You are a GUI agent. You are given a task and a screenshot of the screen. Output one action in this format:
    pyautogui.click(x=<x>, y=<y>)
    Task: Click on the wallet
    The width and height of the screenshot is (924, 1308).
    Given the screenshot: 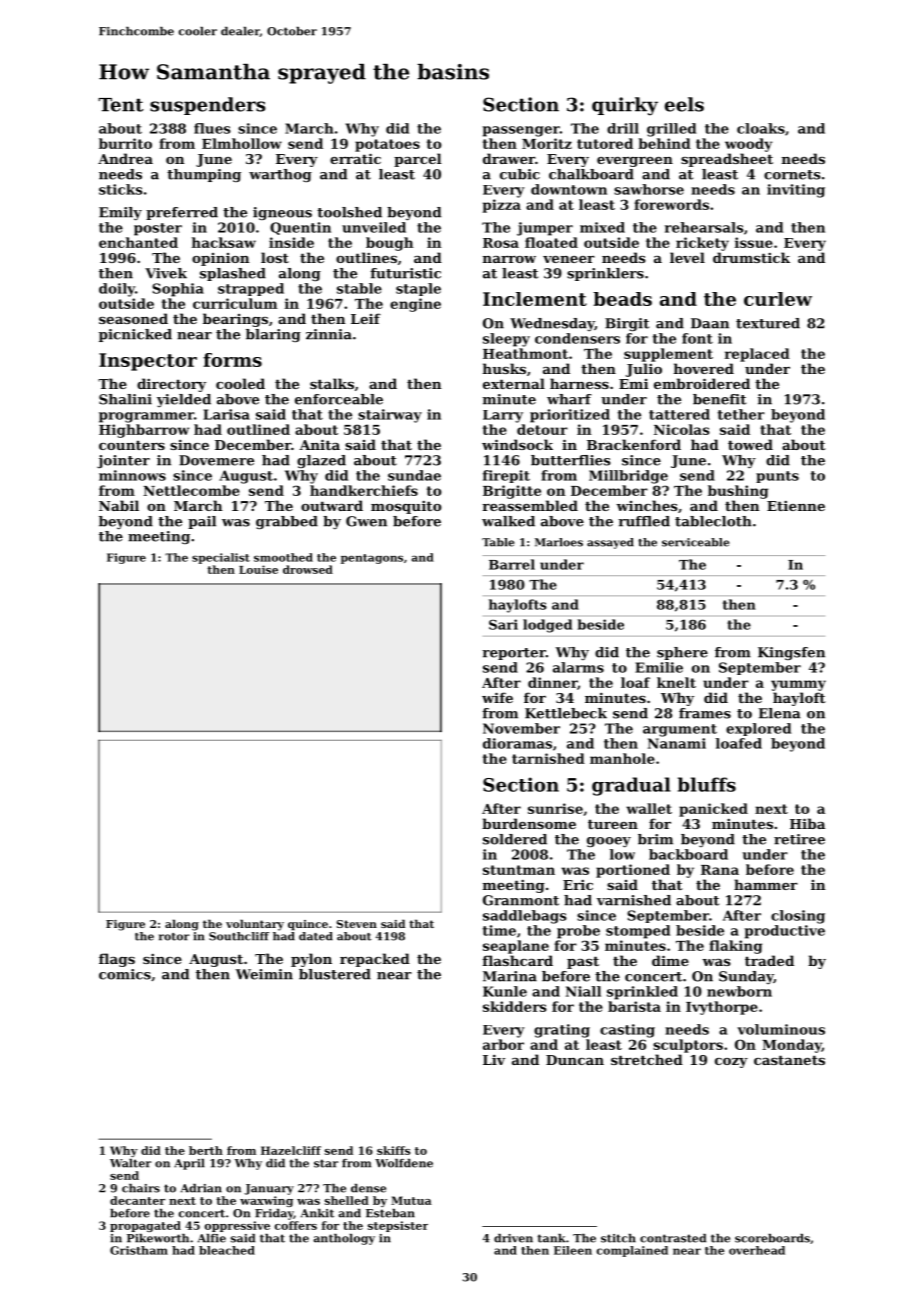 What is the action you would take?
    pyautogui.click(x=649, y=808)
